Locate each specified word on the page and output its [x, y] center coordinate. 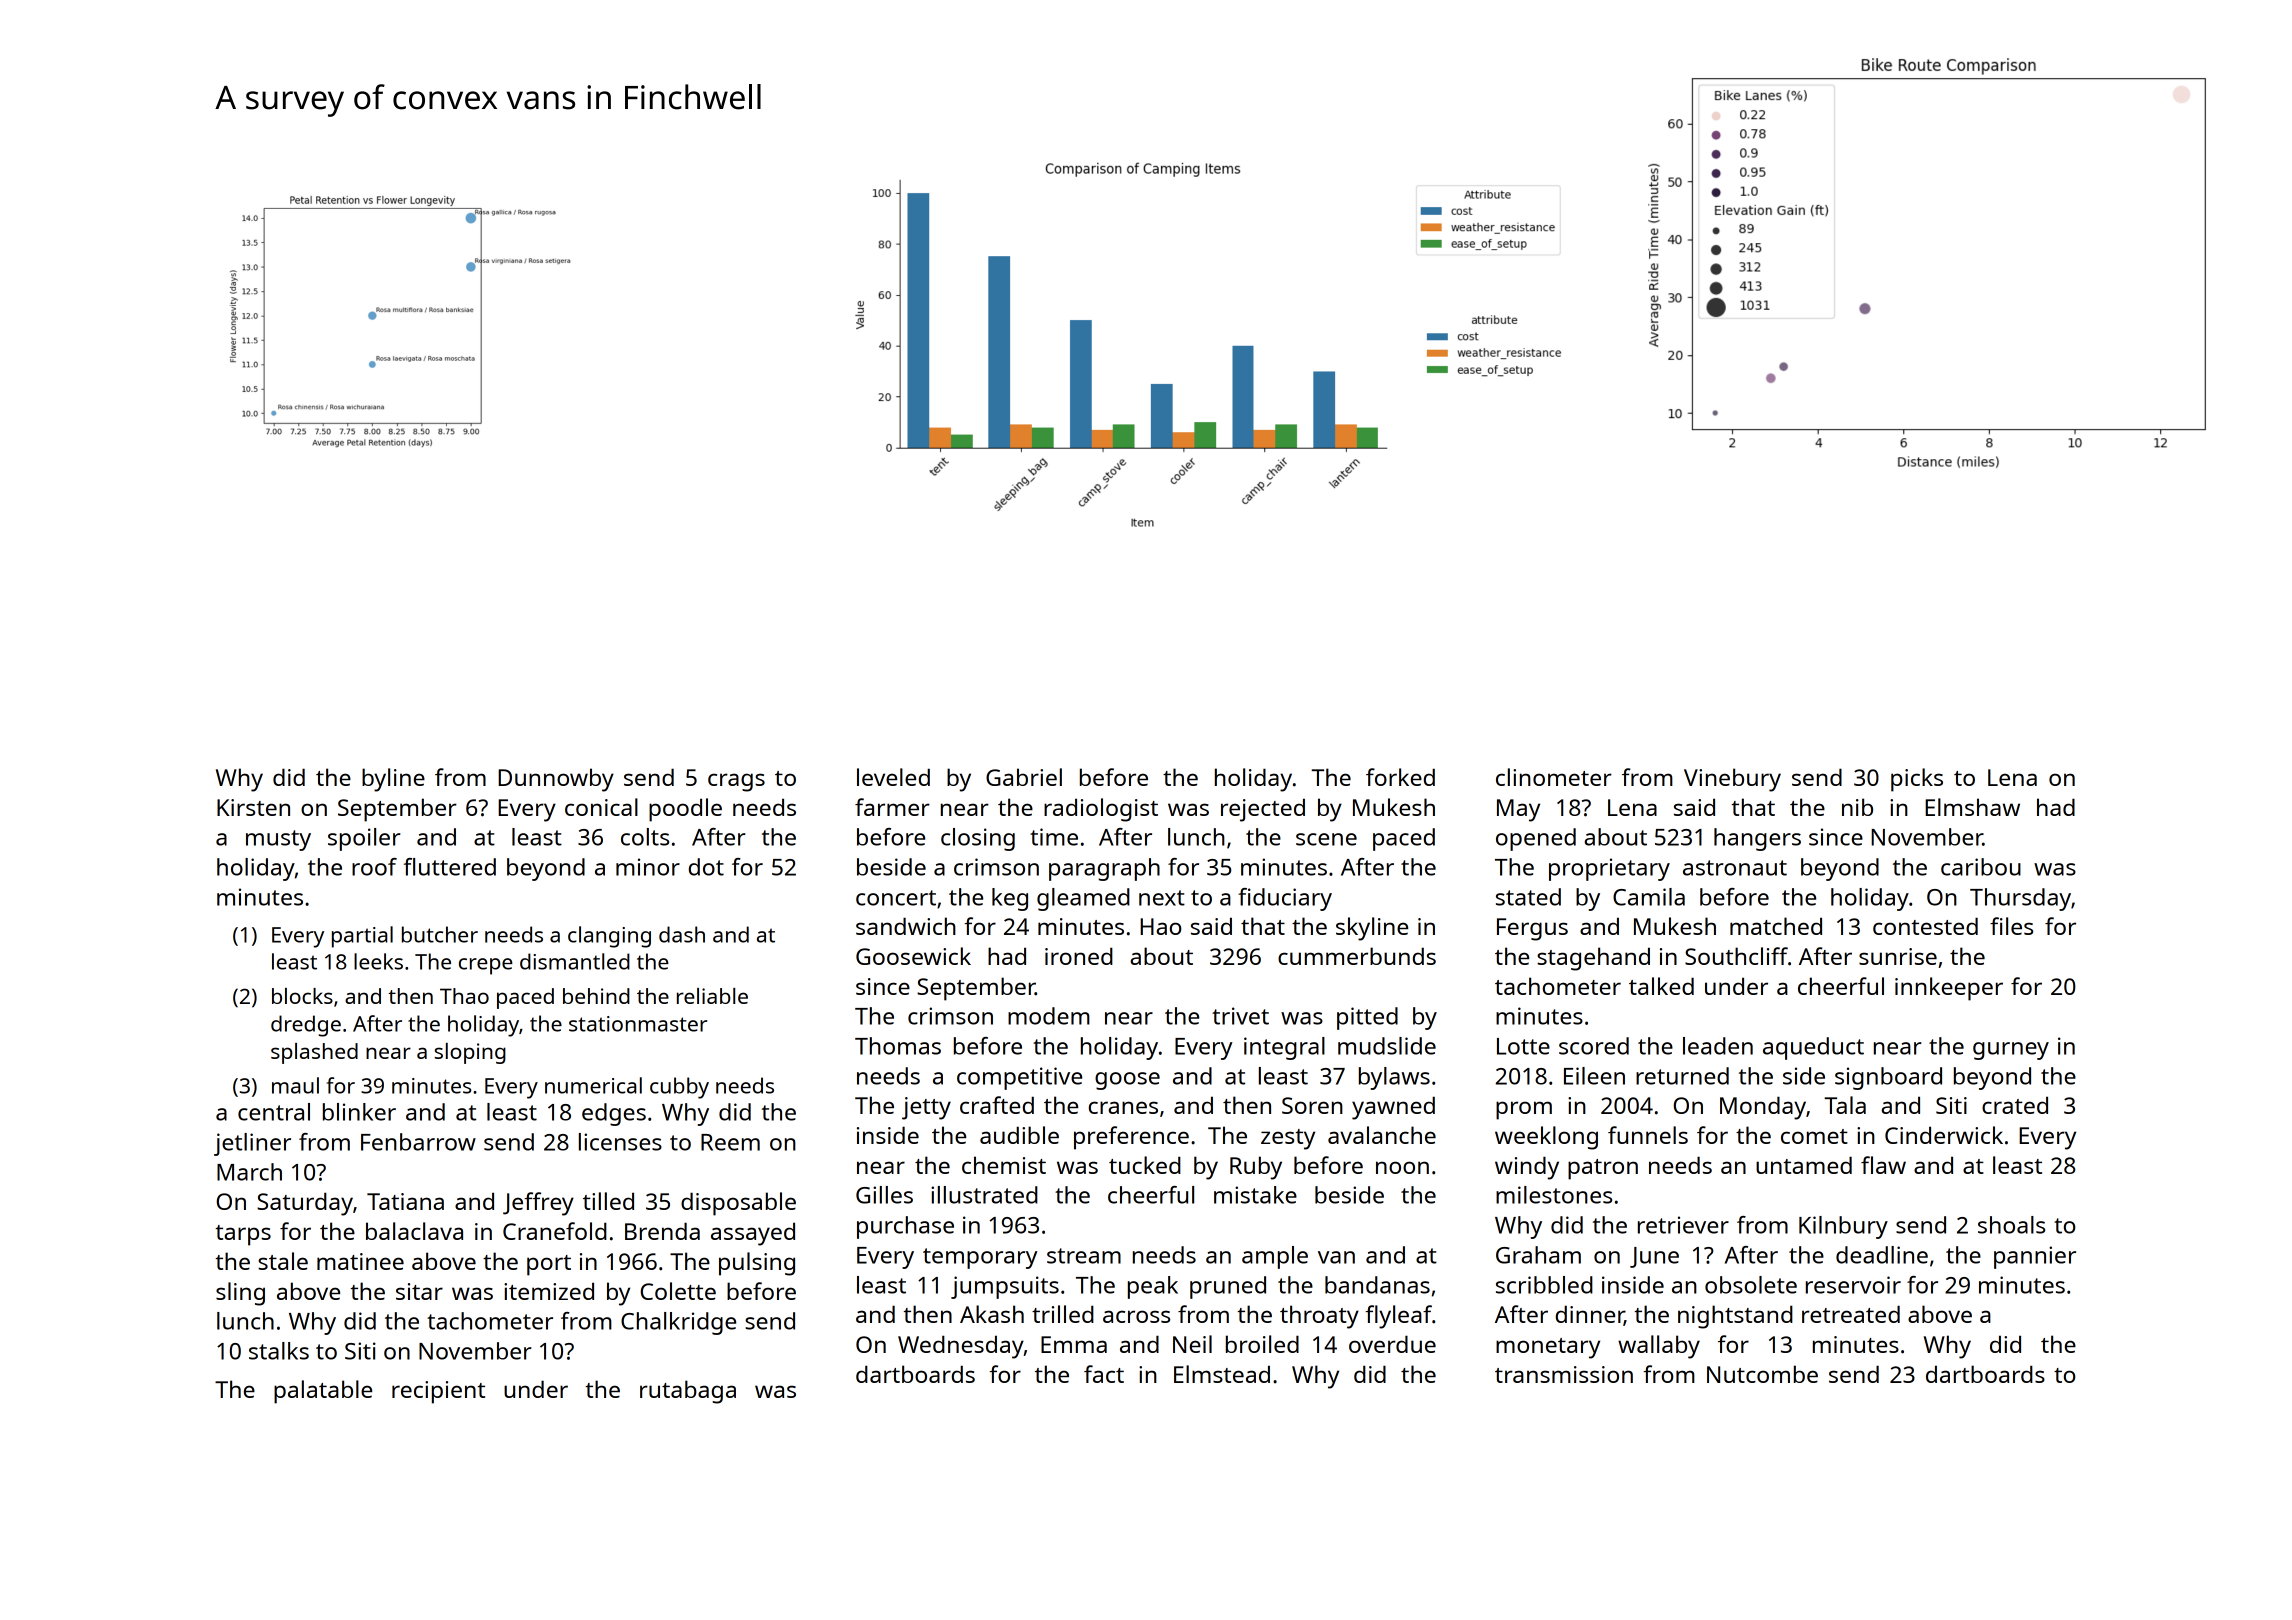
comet [1814, 1136]
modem [1049, 1016]
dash [682, 934]
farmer [892, 807]
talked [1661, 986]
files [2011, 926]
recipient [438, 1392]
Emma [1074, 1344]
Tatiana [405, 1201]
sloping [470, 1053]
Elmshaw [1972, 807]
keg [1010, 899]
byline [393, 780]
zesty [1288, 1139]
